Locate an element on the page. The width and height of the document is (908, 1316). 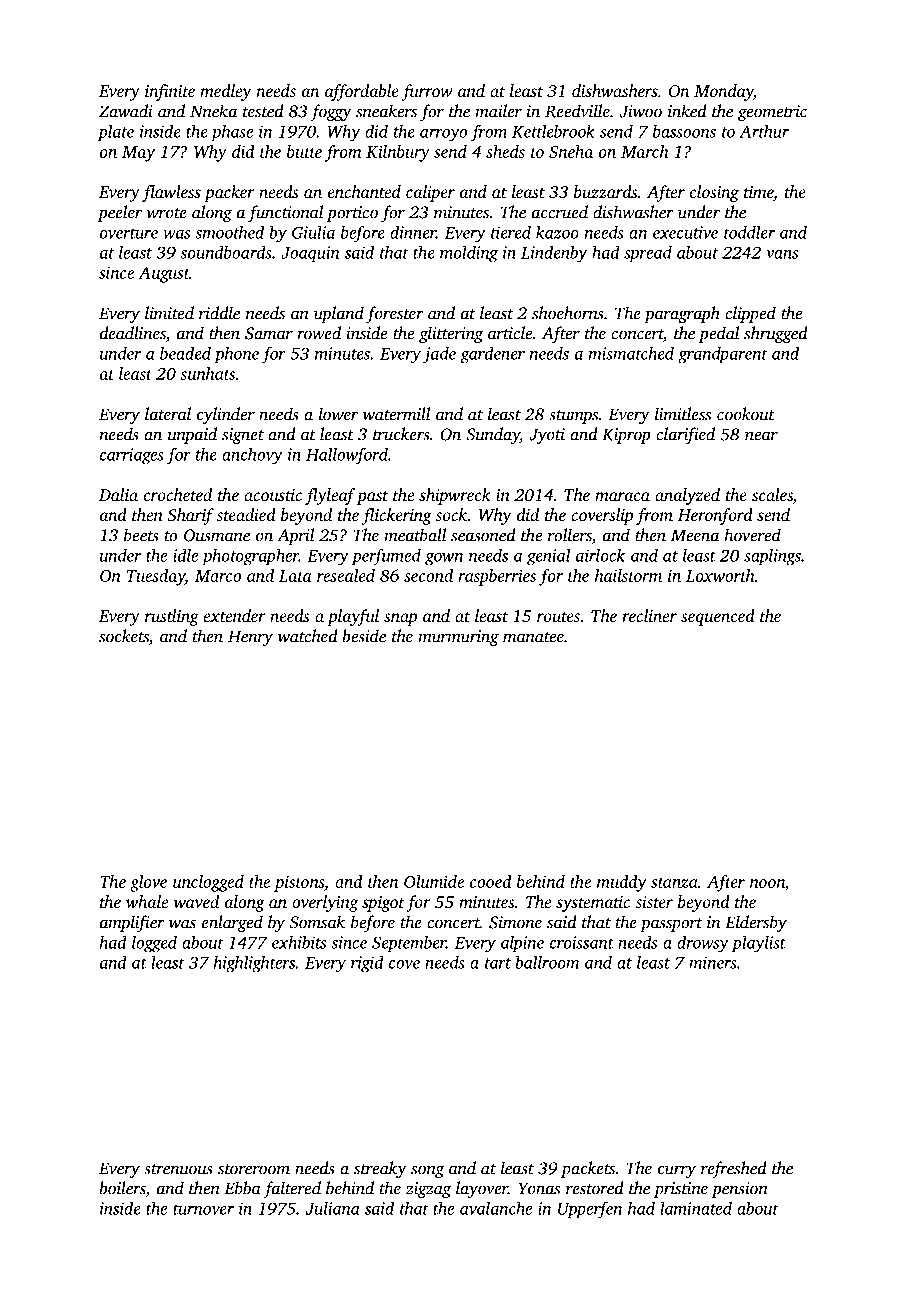
stanza is located at coordinates (674, 883).
